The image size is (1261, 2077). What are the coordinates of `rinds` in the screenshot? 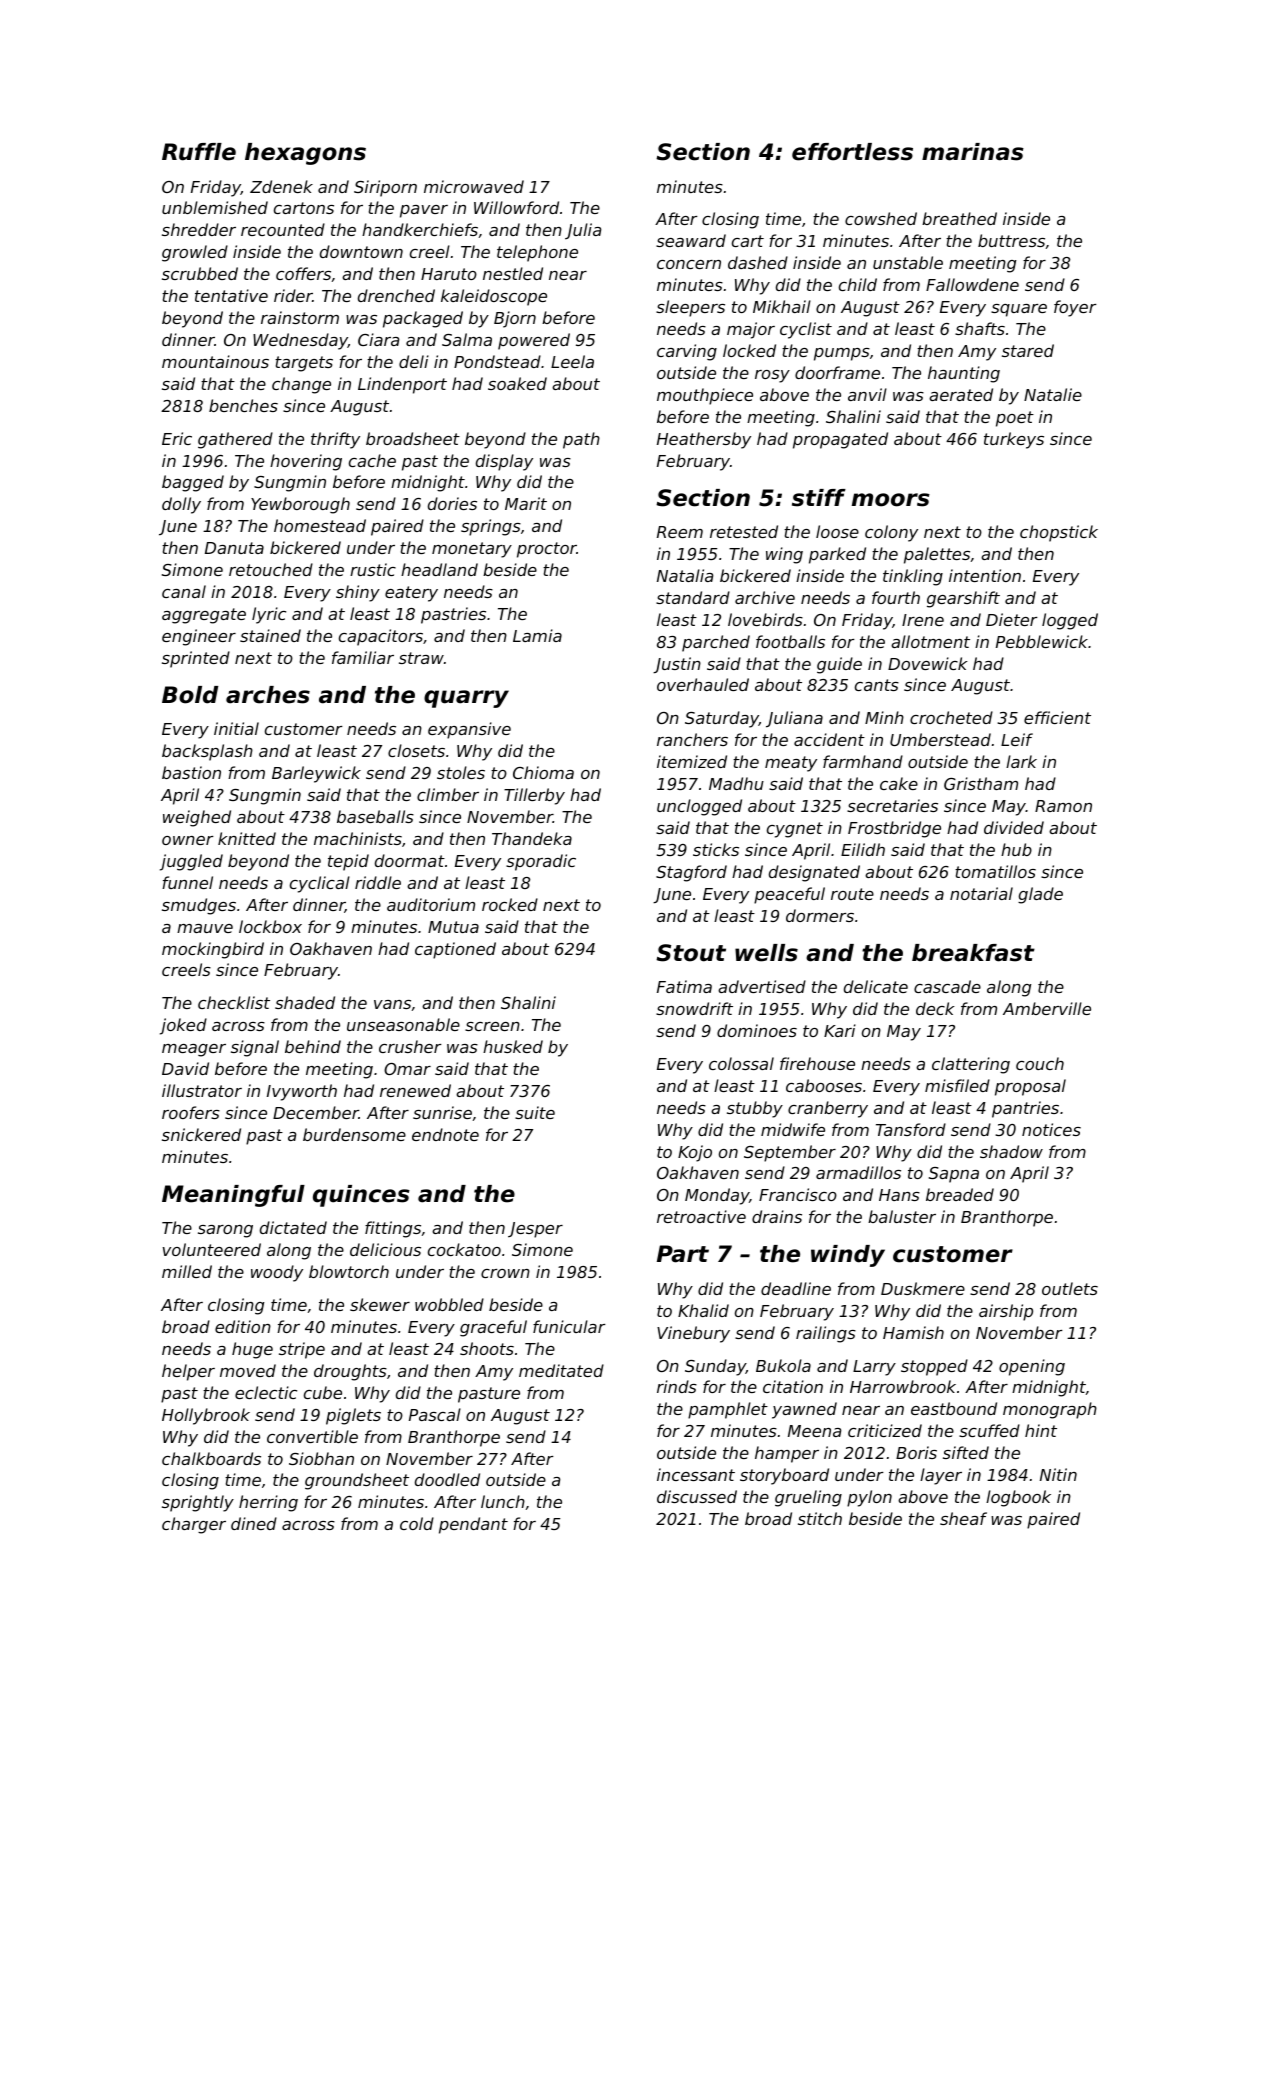 It's located at (677, 1386).
